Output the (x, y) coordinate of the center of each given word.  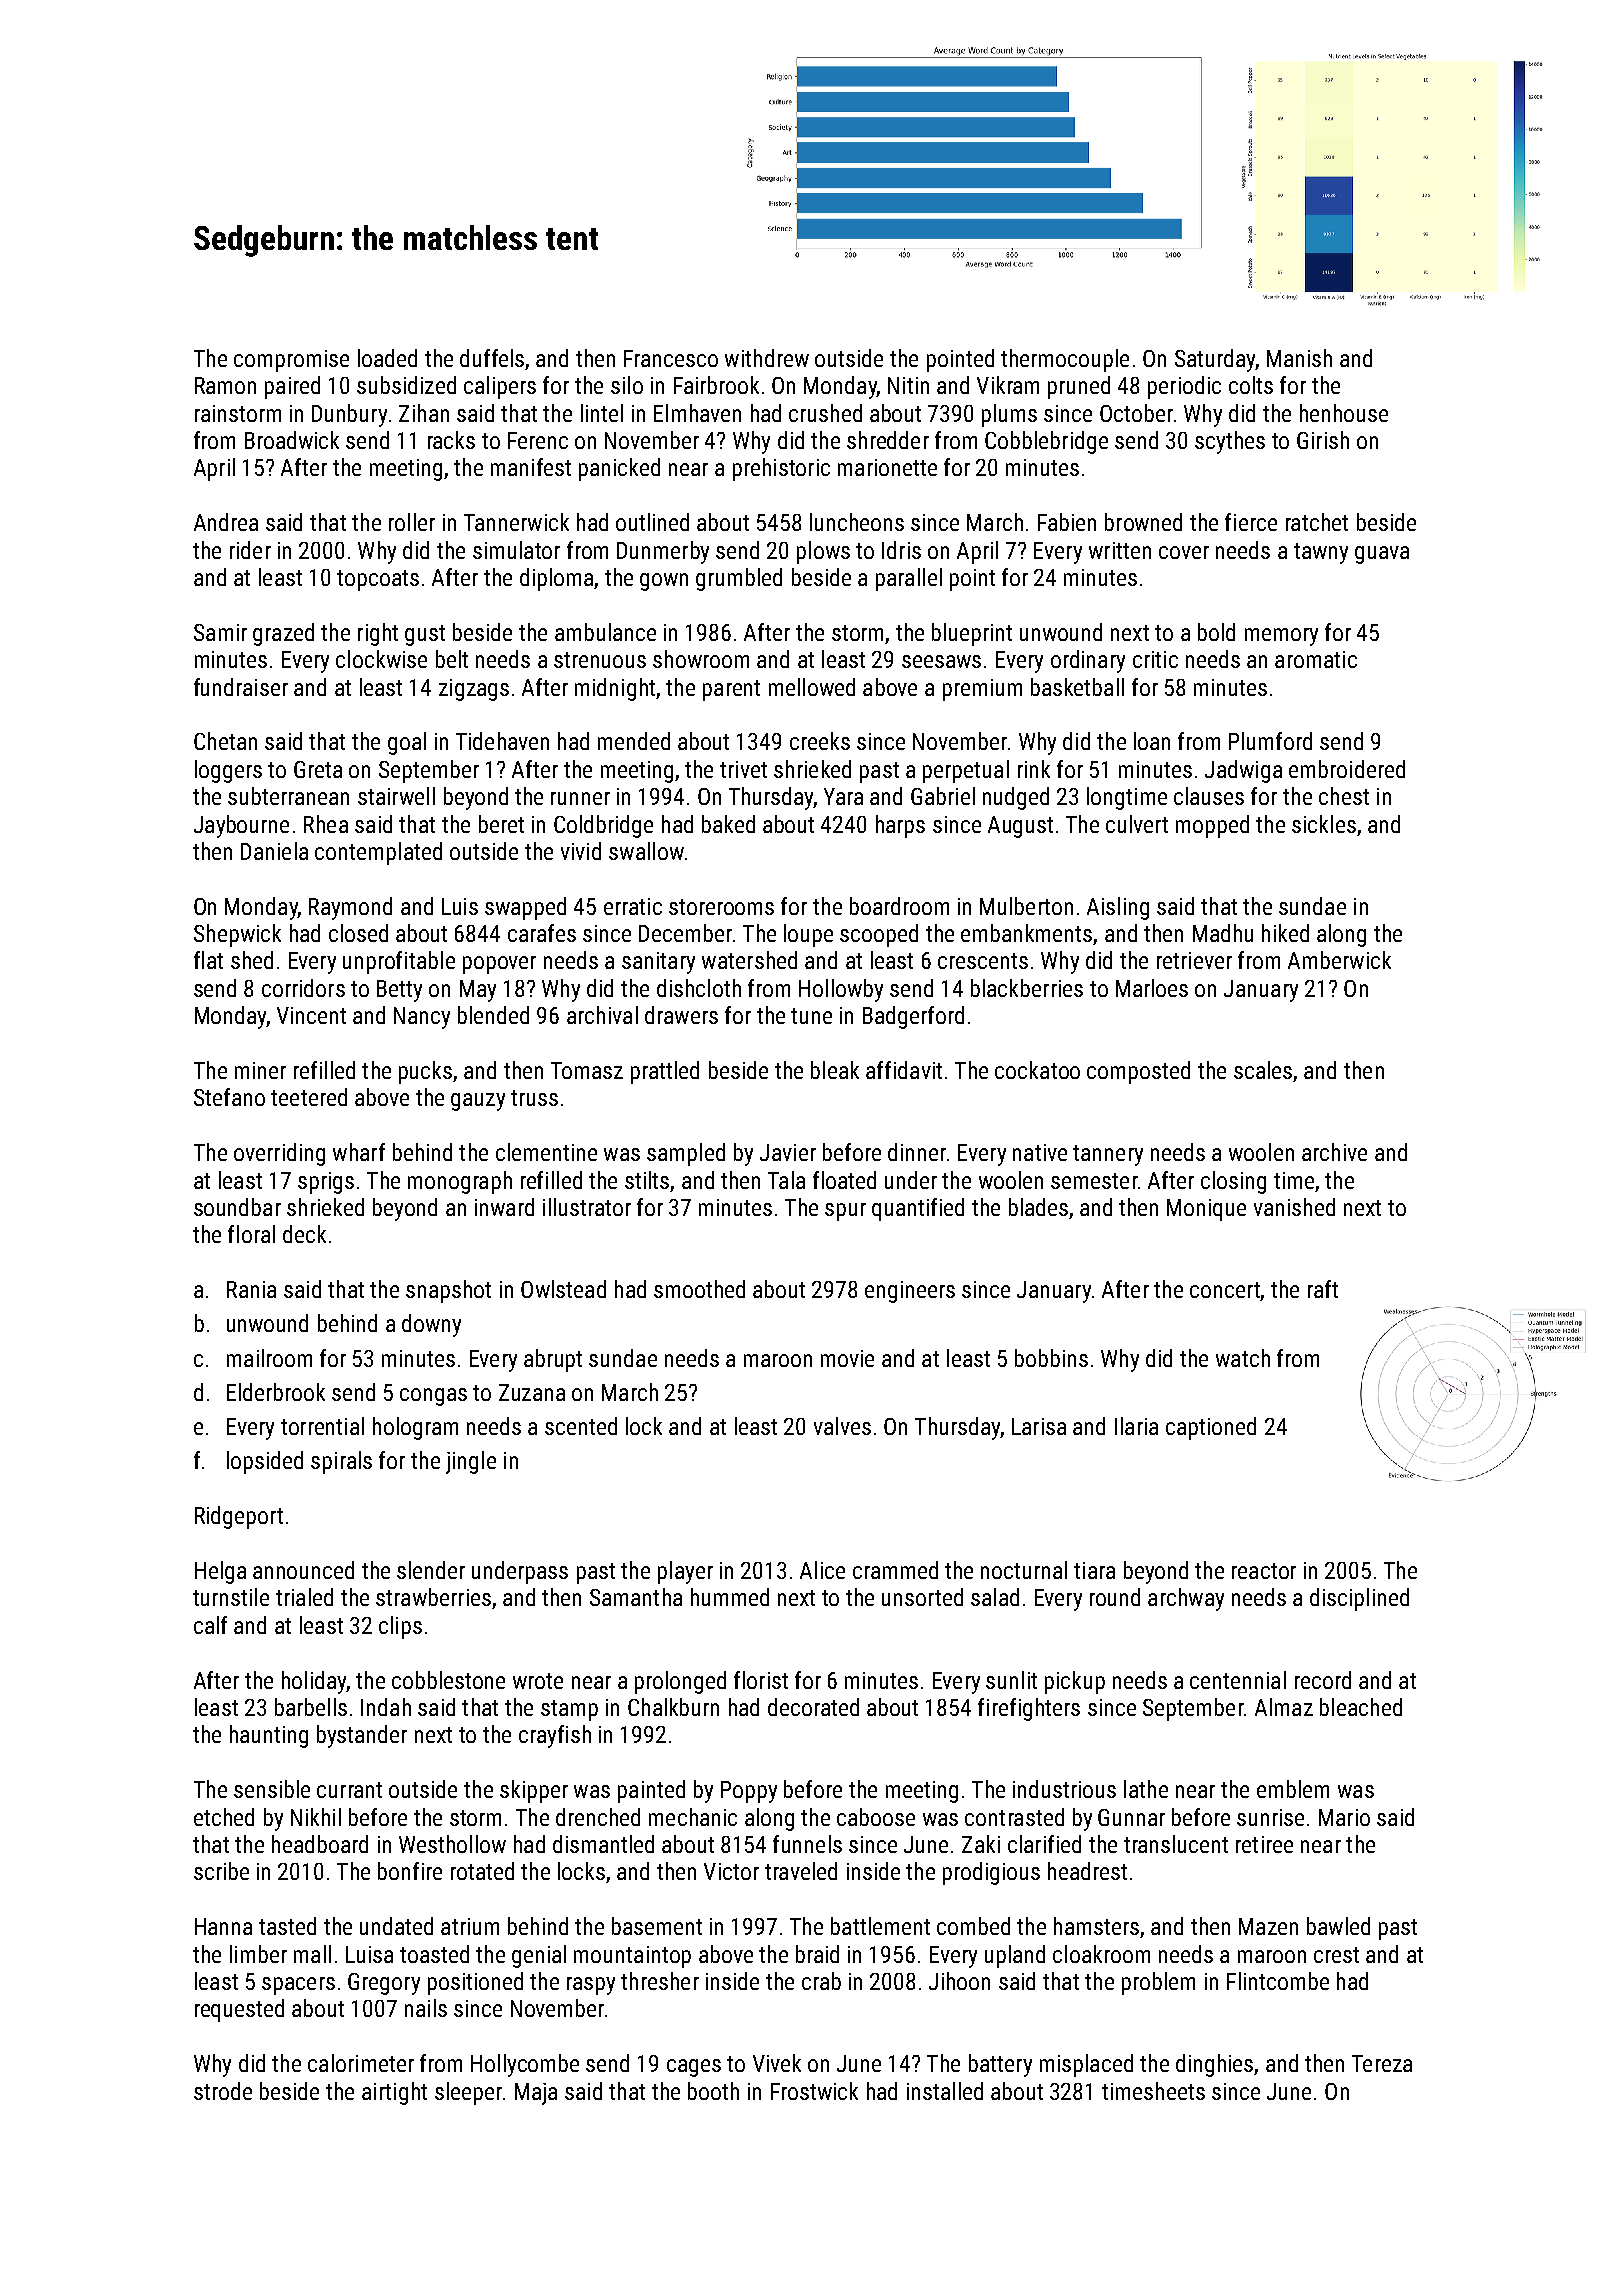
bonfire (410, 1871)
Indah (386, 1707)
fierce (1251, 522)
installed (945, 2091)
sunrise (1270, 1817)
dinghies (1214, 2065)
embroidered (1347, 769)
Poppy (749, 1792)
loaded (387, 358)
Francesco (671, 358)
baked (728, 824)
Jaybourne (241, 826)
